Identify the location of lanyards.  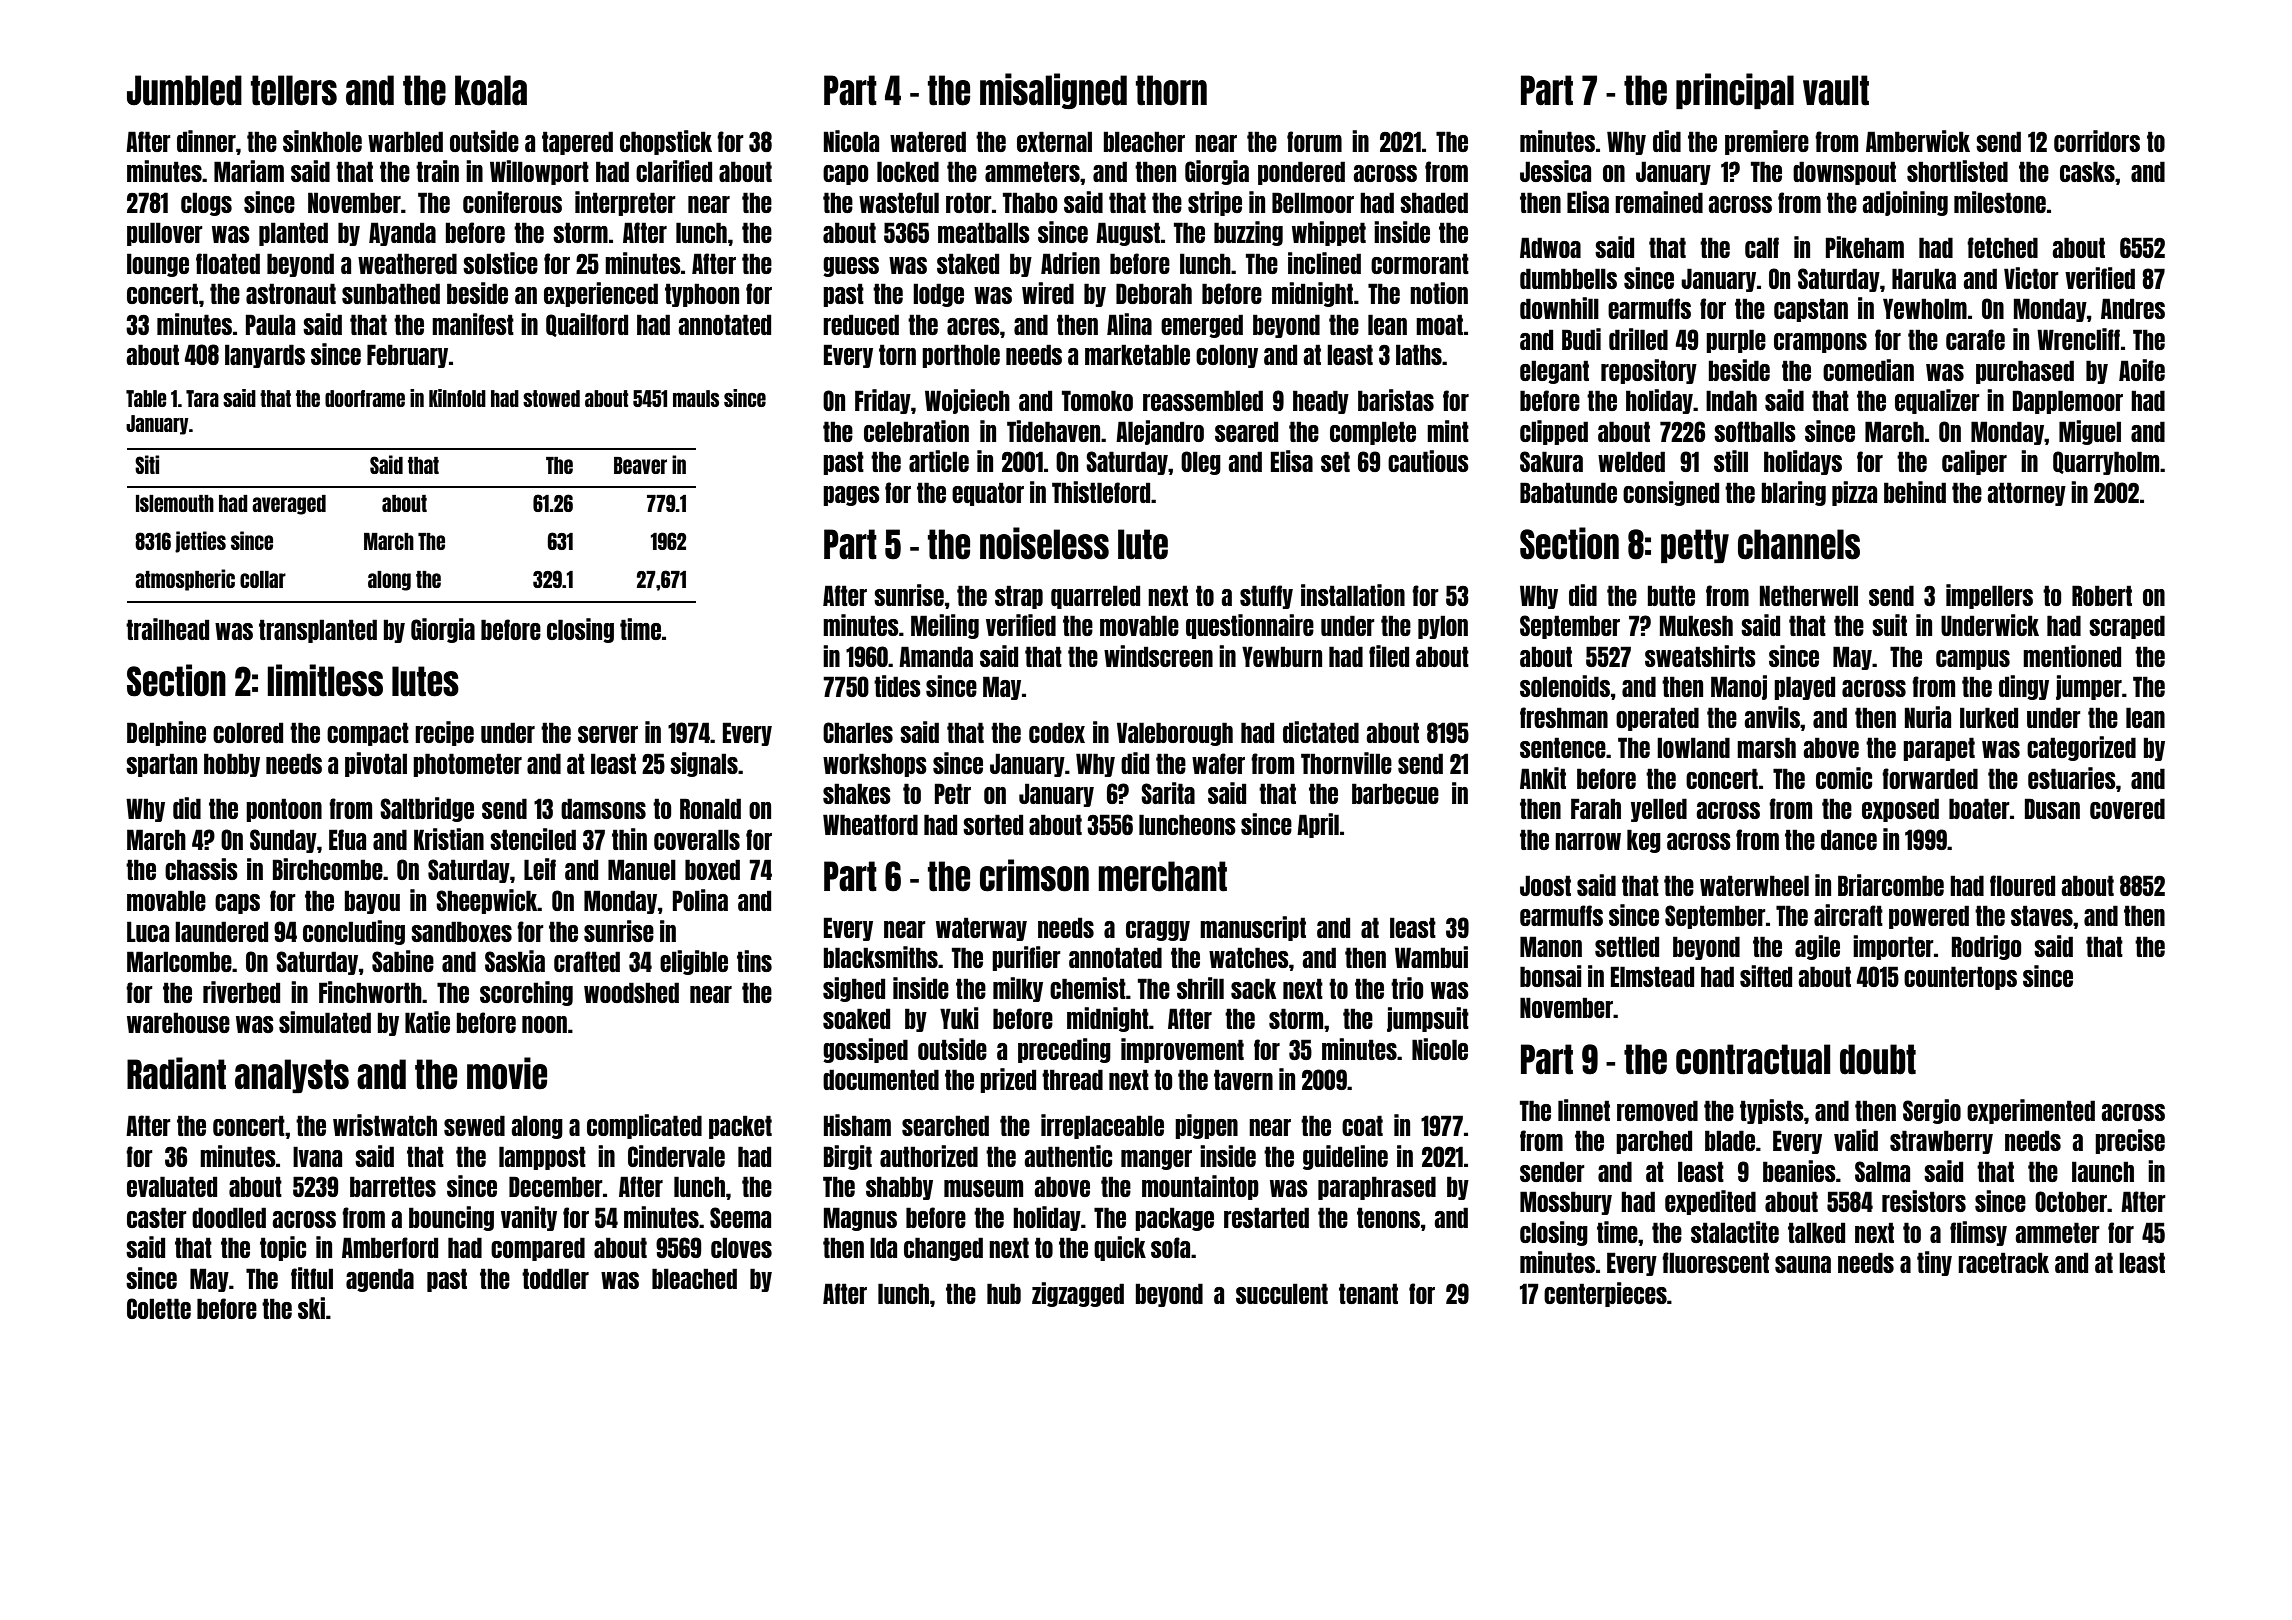
(265, 356).
